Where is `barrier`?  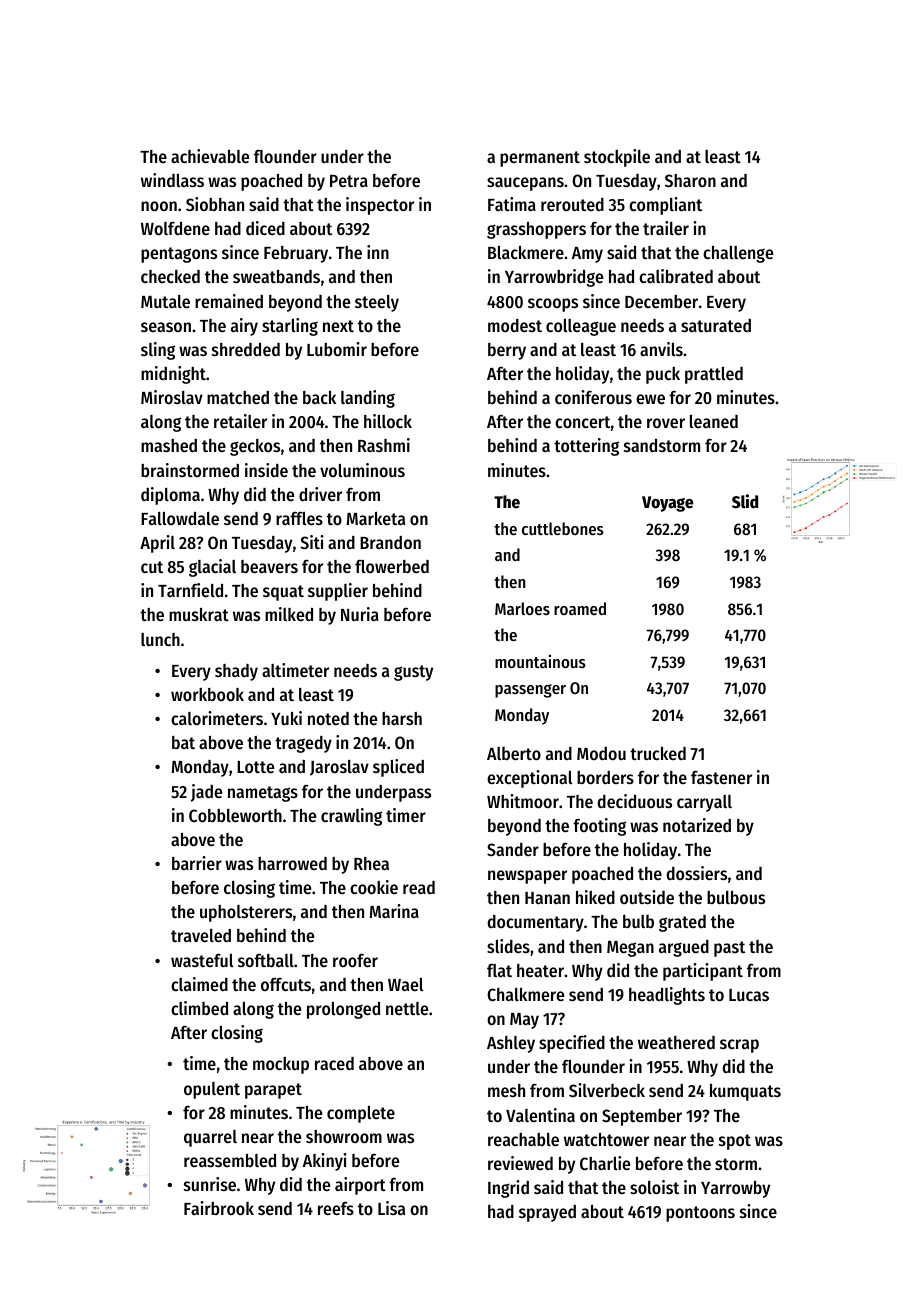
barrier is located at coordinates (197, 863).
